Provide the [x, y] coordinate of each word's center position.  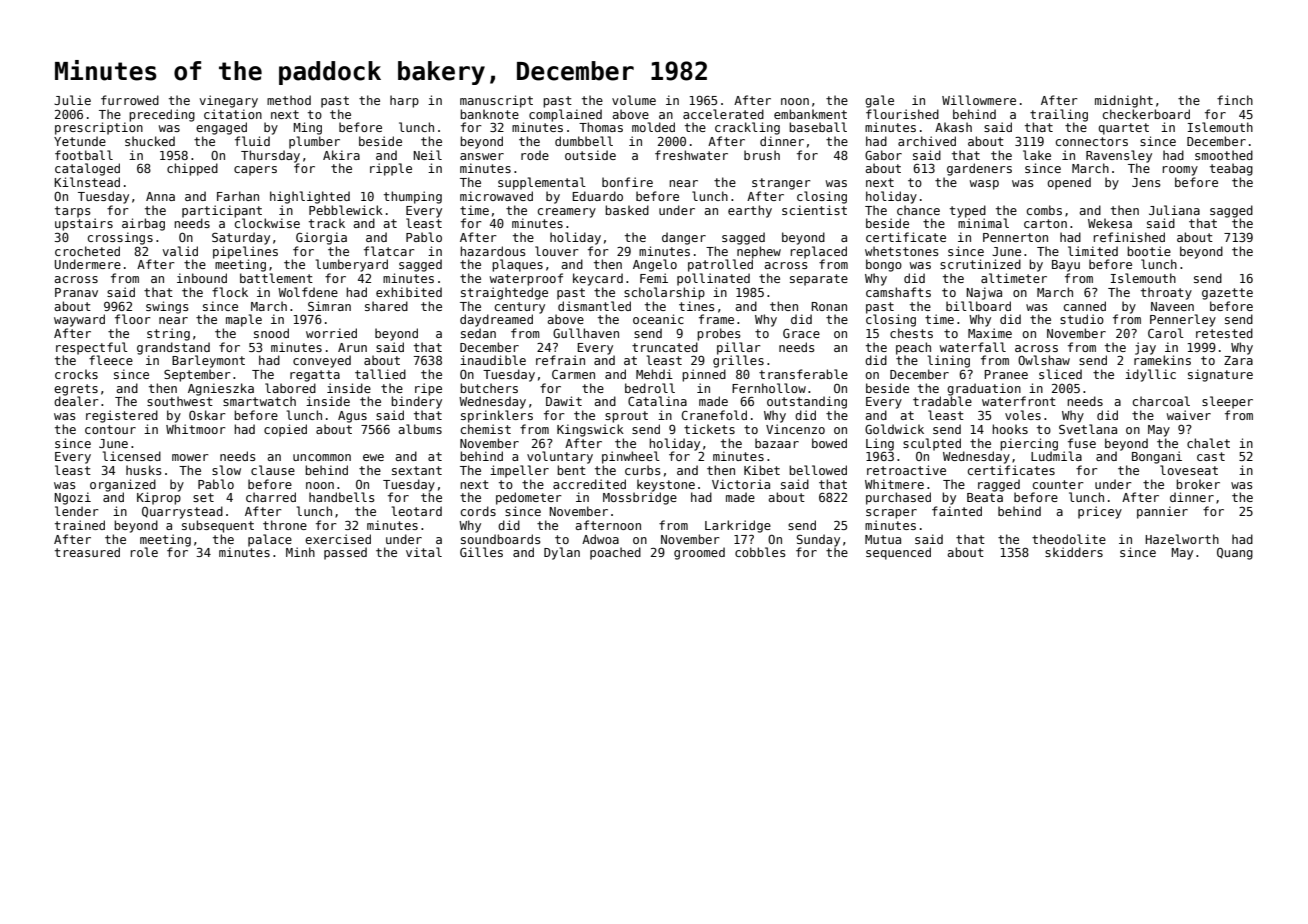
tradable [942, 401]
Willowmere [979, 100]
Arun [352, 347]
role [144, 552]
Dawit [564, 401]
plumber [314, 142]
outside [590, 155]
